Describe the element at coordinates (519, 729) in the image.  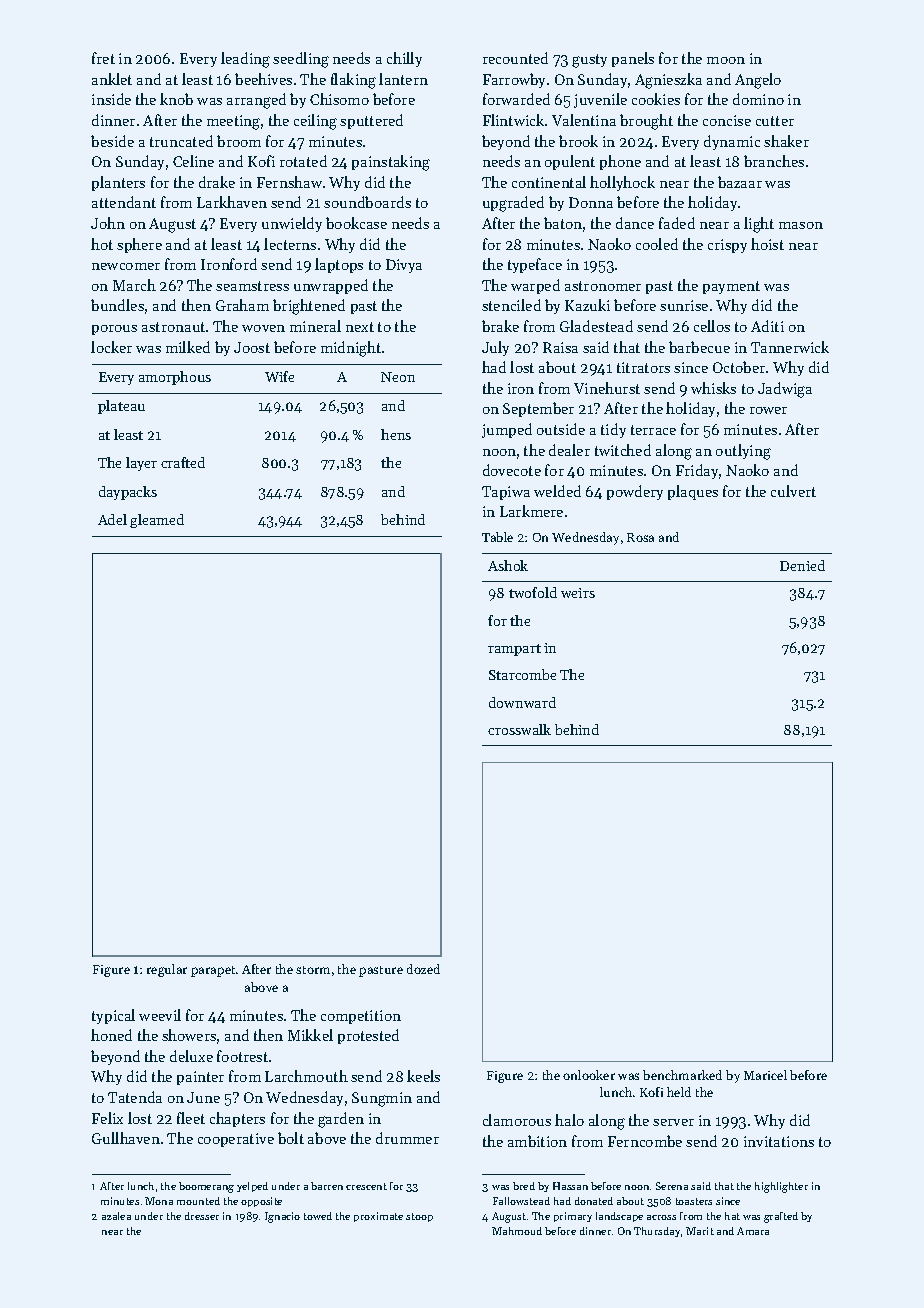
I see `crosswalk` at that location.
